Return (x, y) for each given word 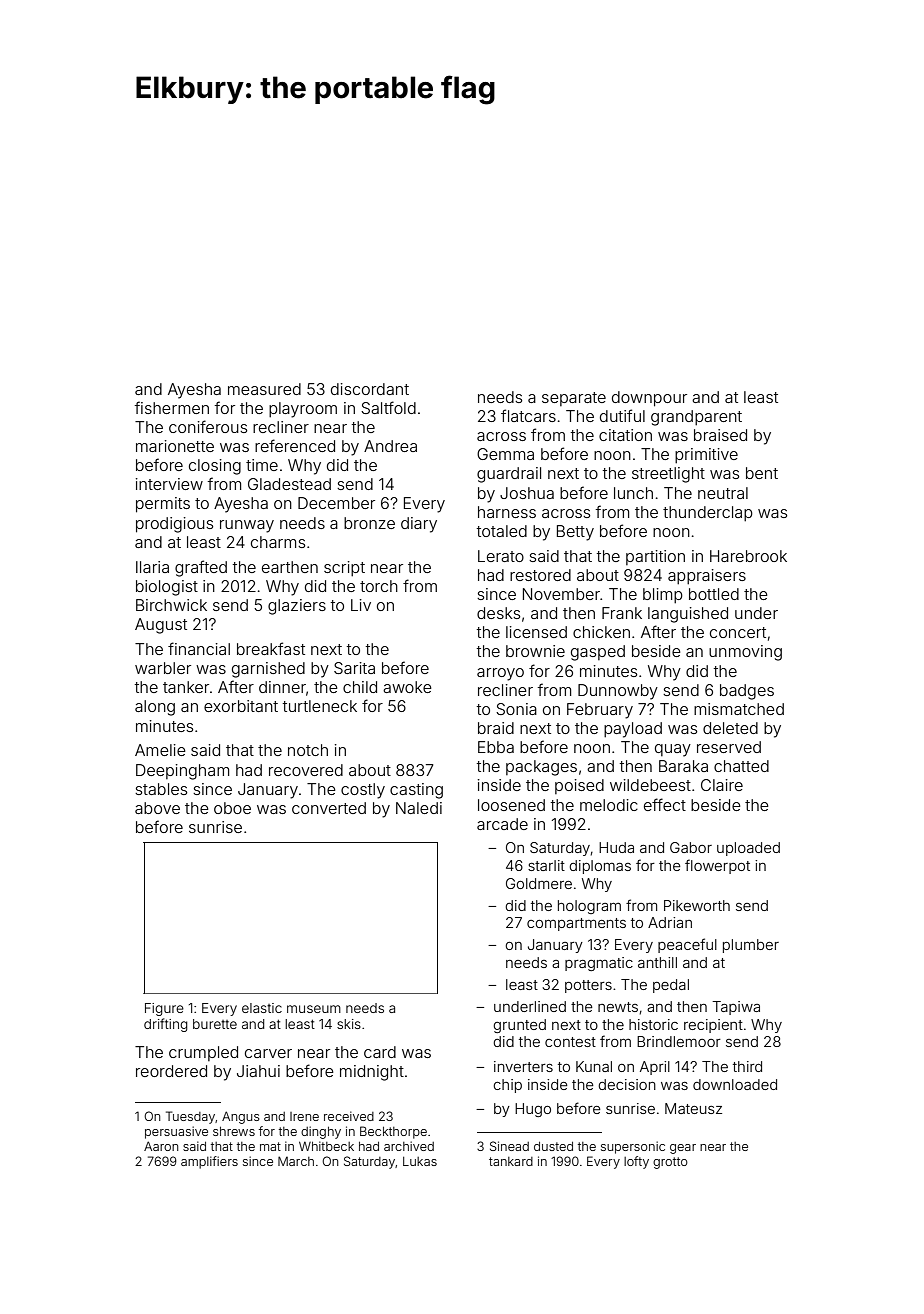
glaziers (297, 607)
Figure (164, 1009)
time (262, 465)
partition (655, 557)
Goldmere (539, 883)
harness (507, 512)
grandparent (696, 418)
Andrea (390, 446)
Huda (616, 847)
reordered (171, 1071)
